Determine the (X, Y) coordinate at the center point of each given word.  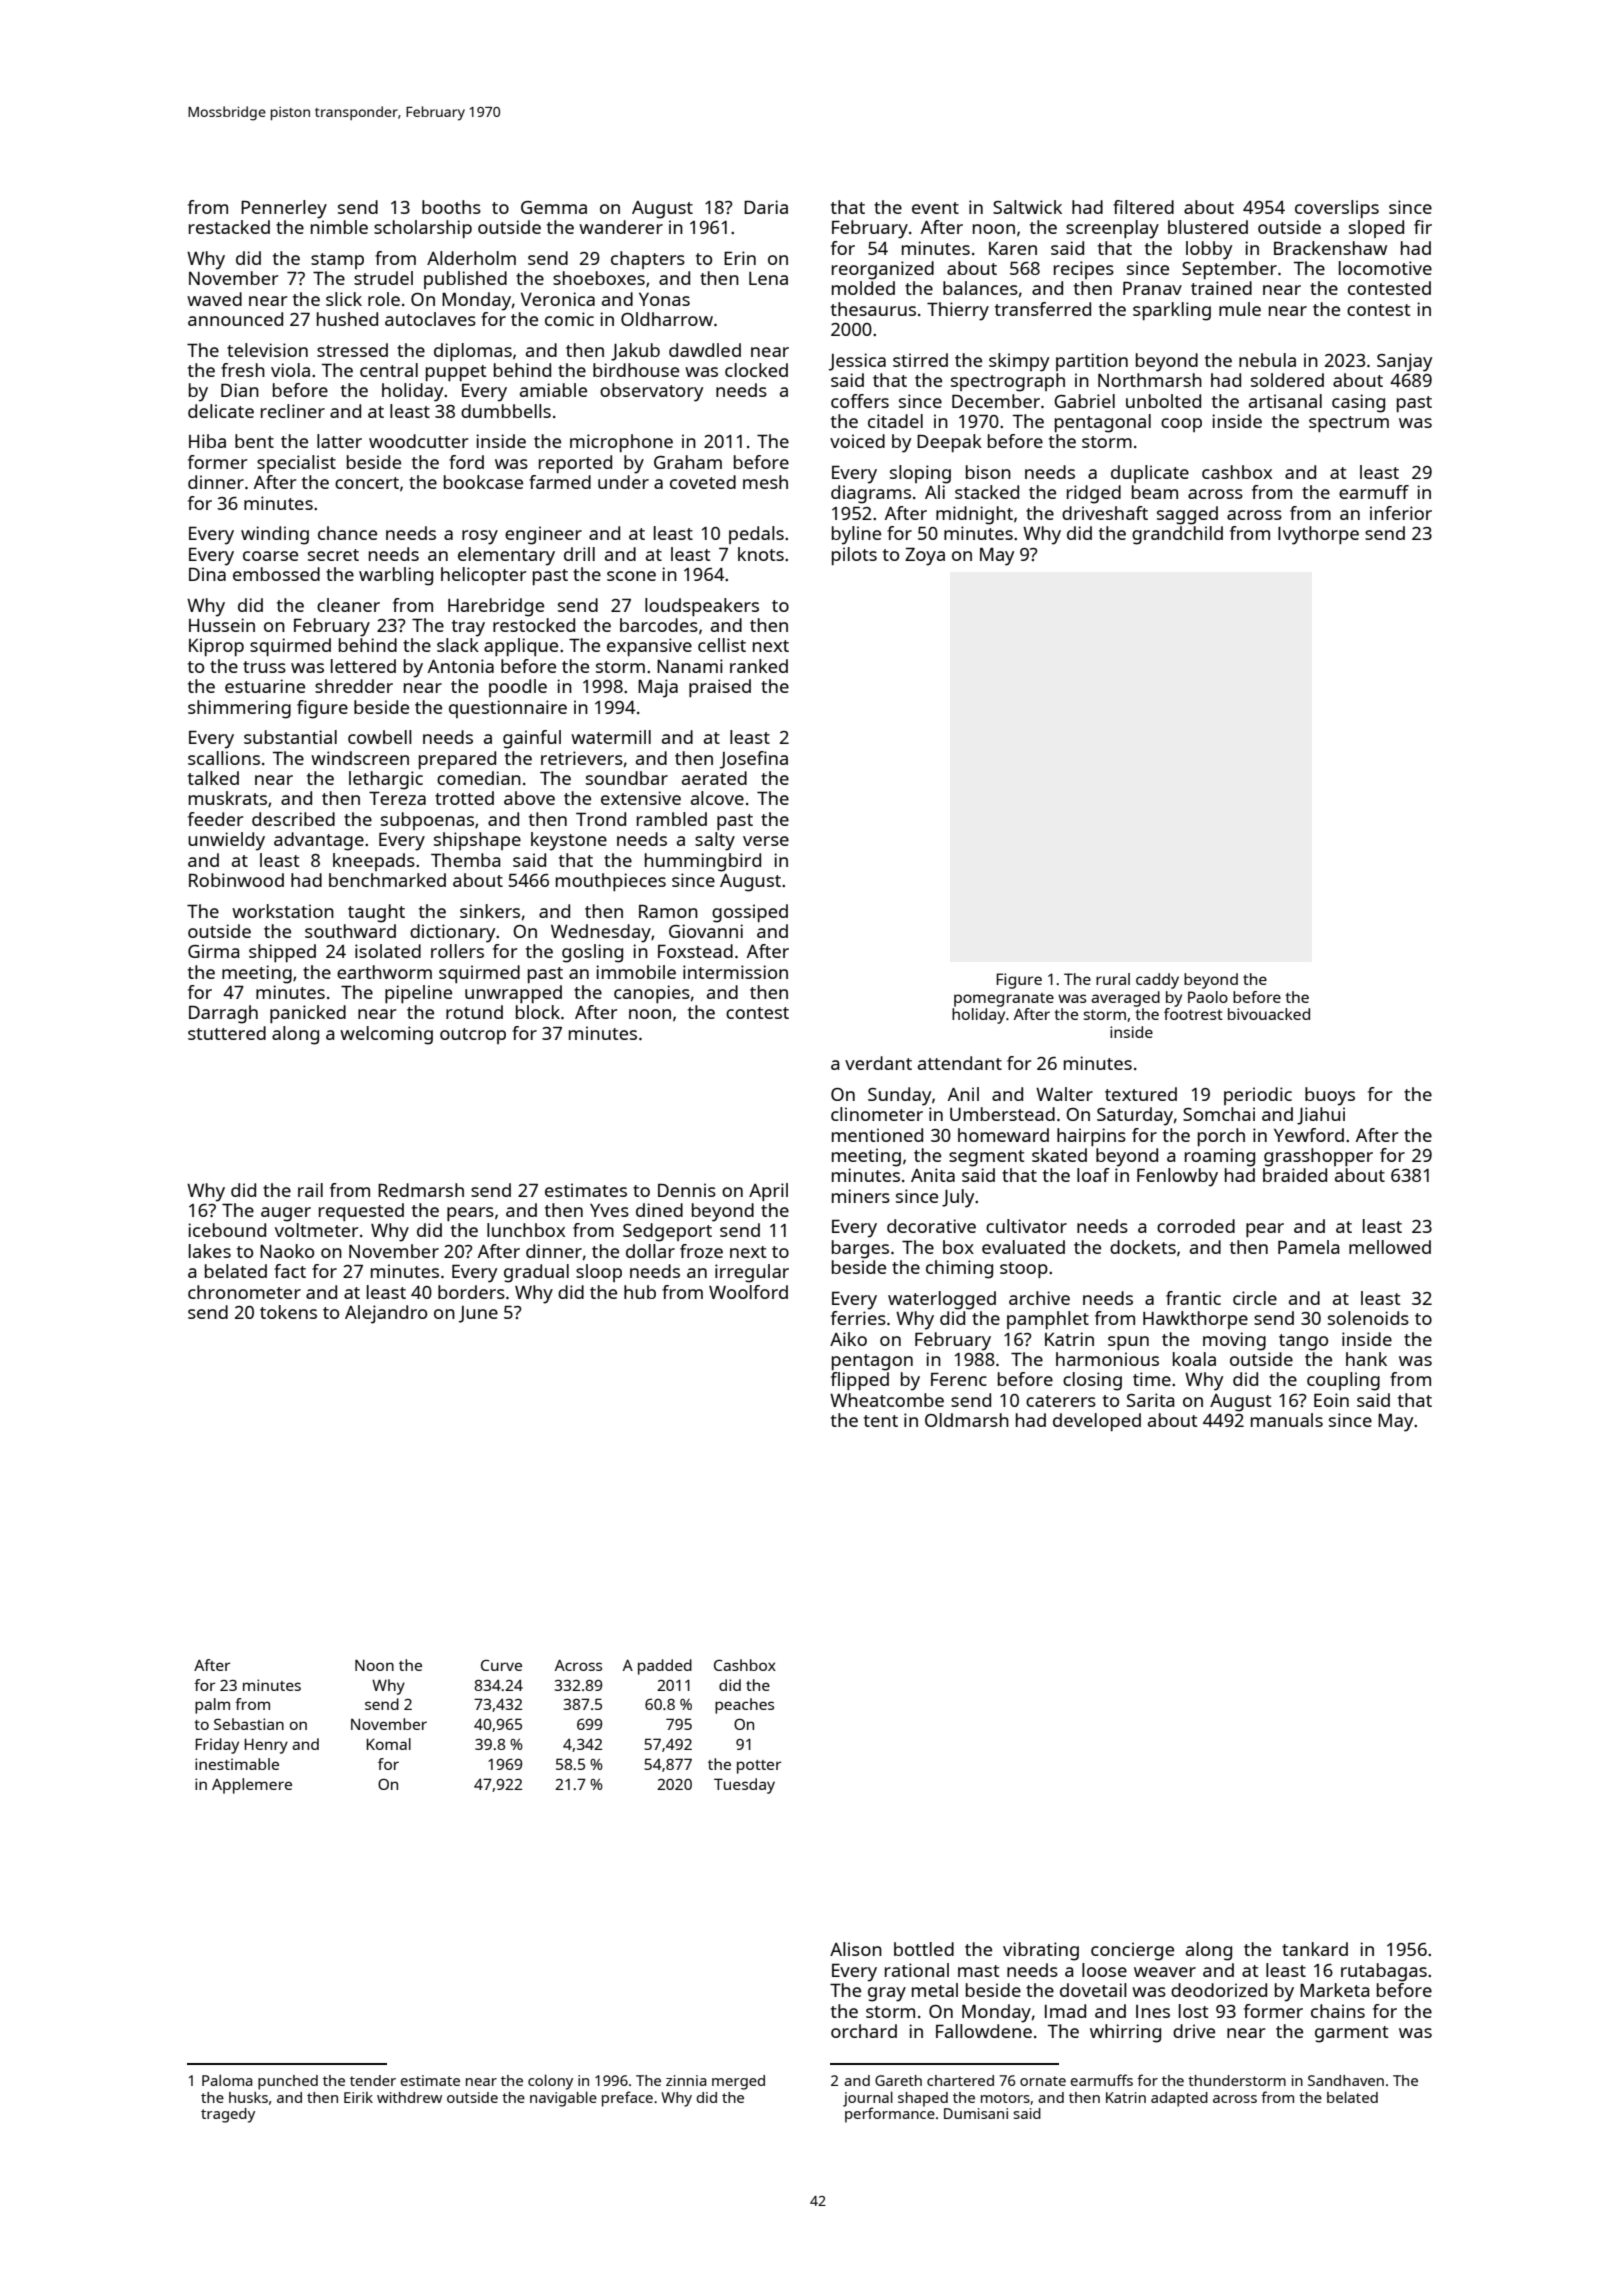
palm (212, 1706)
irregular (752, 1273)
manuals (1287, 1420)
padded (665, 1667)
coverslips (1337, 209)
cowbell (380, 737)
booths (451, 207)
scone (631, 576)
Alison (856, 1949)
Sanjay (1404, 362)
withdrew (409, 2097)
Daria (766, 207)
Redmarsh (421, 1190)
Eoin (1331, 1400)
